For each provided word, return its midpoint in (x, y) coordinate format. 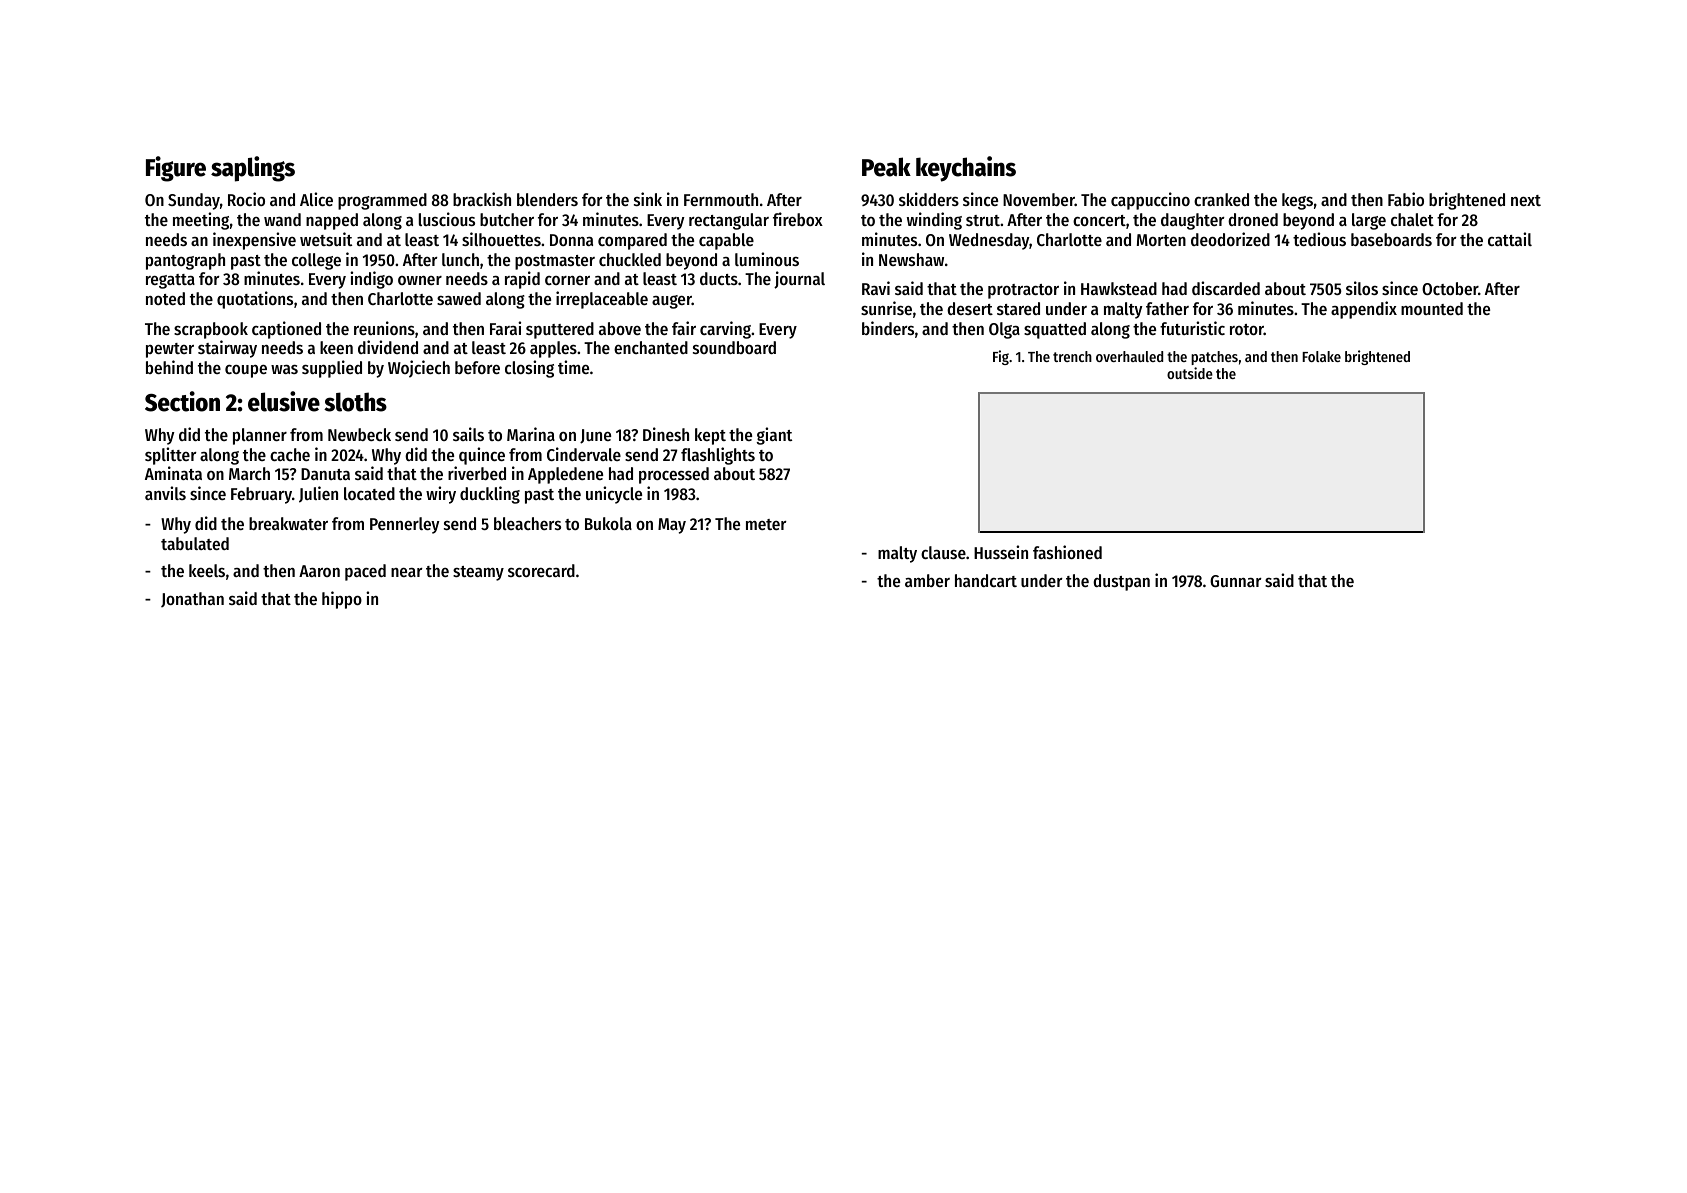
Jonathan (192, 599)
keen (336, 347)
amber (927, 580)
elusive (284, 401)
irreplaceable (602, 300)
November (1039, 199)
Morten (1161, 240)
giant (774, 436)
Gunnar (1235, 581)
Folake (1321, 356)
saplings (253, 169)
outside (1190, 373)
